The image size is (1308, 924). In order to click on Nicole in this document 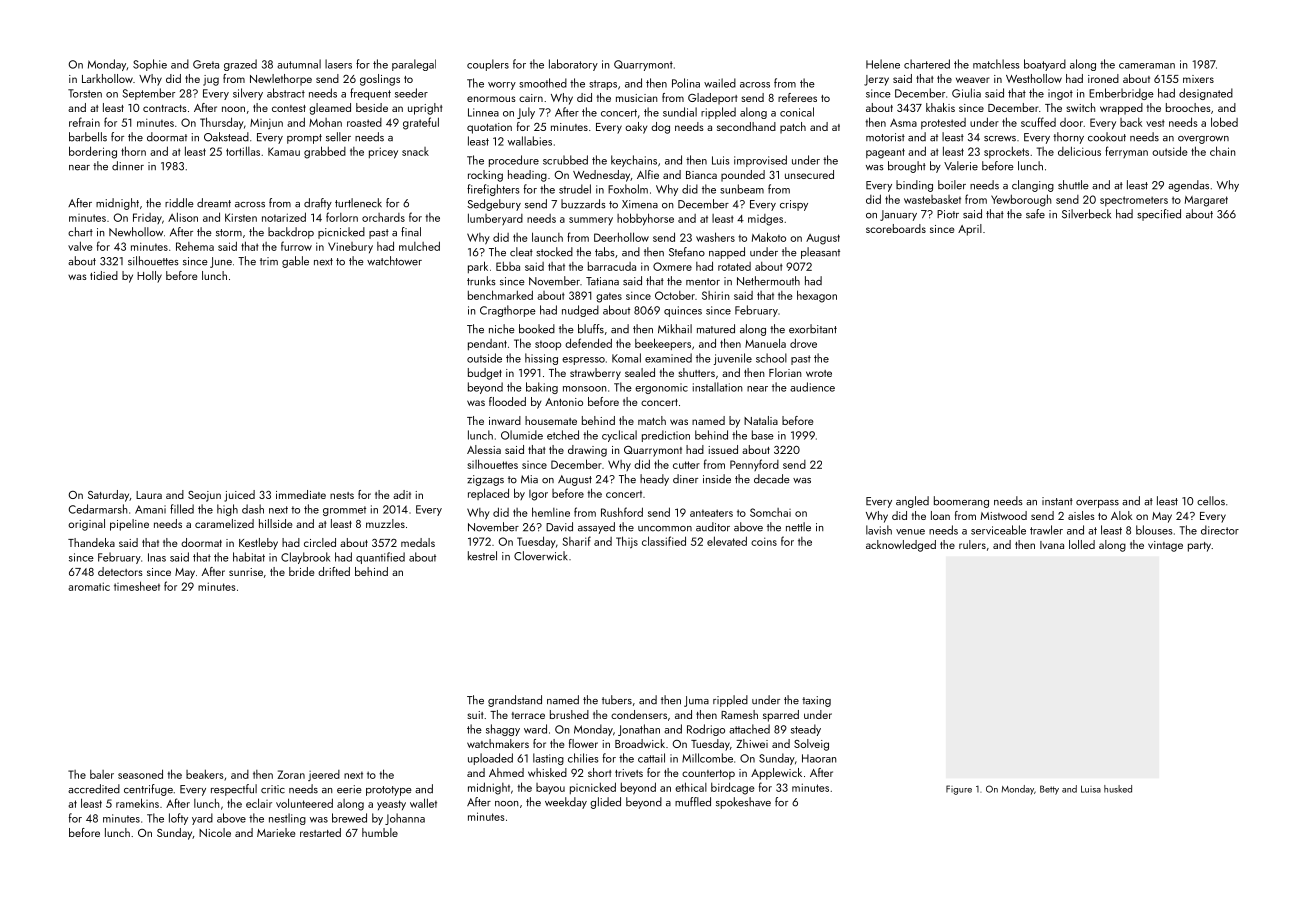, I will do `click(215, 832)`.
